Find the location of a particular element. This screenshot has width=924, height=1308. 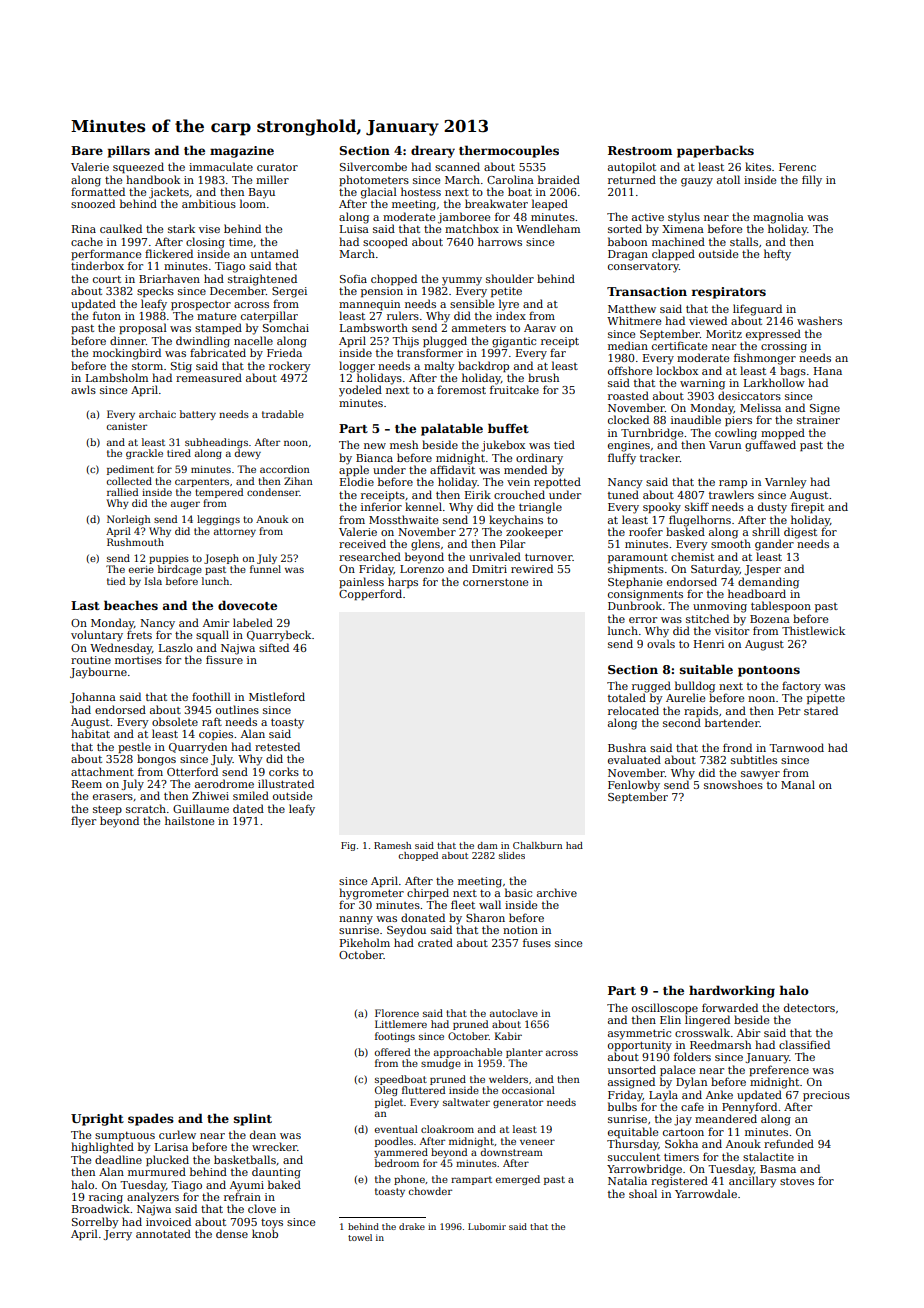

smooth is located at coordinates (731, 543).
